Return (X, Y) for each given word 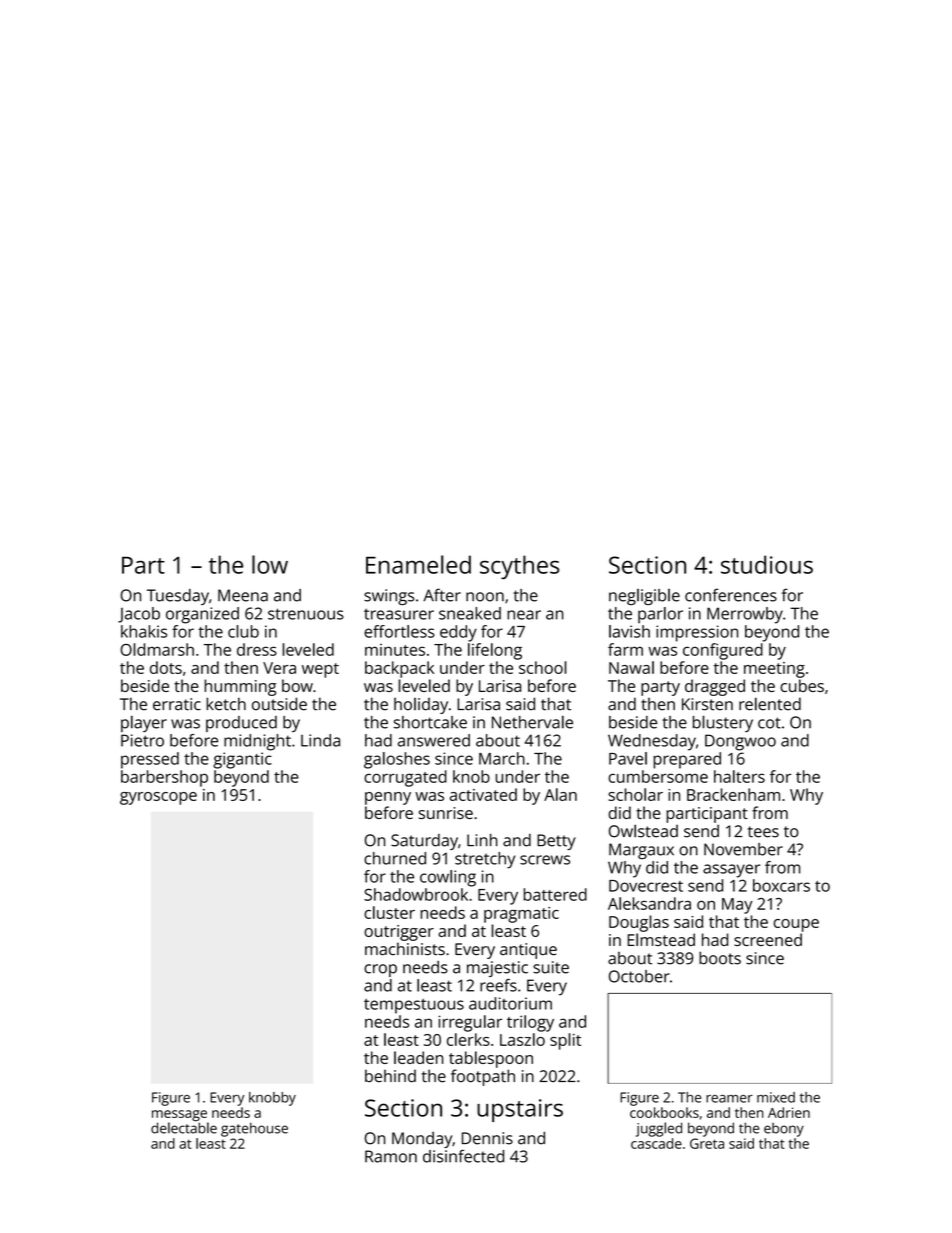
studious (767, 564)
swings (389, 597)
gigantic (242, 760)
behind (390, 1076)
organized (202, 615)
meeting (774, 670)
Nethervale (532, 722)
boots (720, 958)
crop (380, 970)
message (179, 1116)
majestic (497, 969)
